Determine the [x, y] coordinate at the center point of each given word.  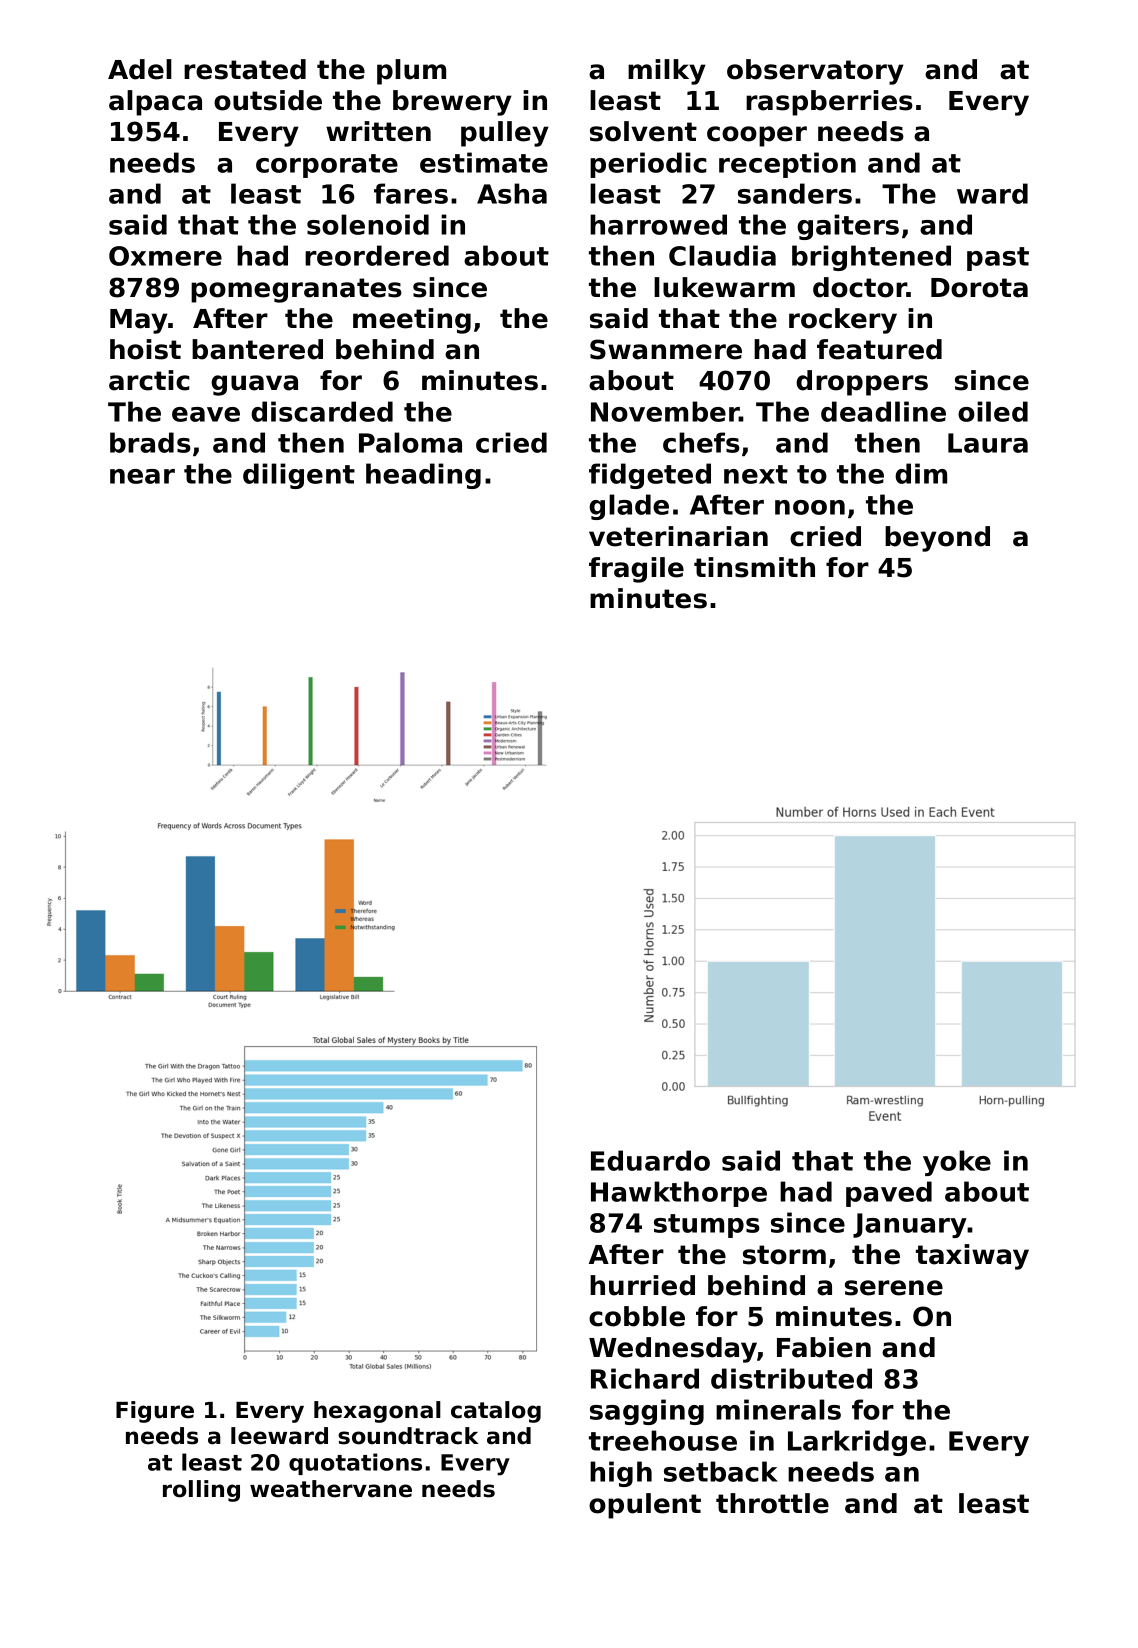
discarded [322, 411]
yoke [957, 1163]
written [378, 131]
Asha [512, 193]
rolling [201, 1491]
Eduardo [650, 1160]
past [998, 259]
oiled [993, 411]
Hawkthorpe [679, 1194]
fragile [636, 570]
